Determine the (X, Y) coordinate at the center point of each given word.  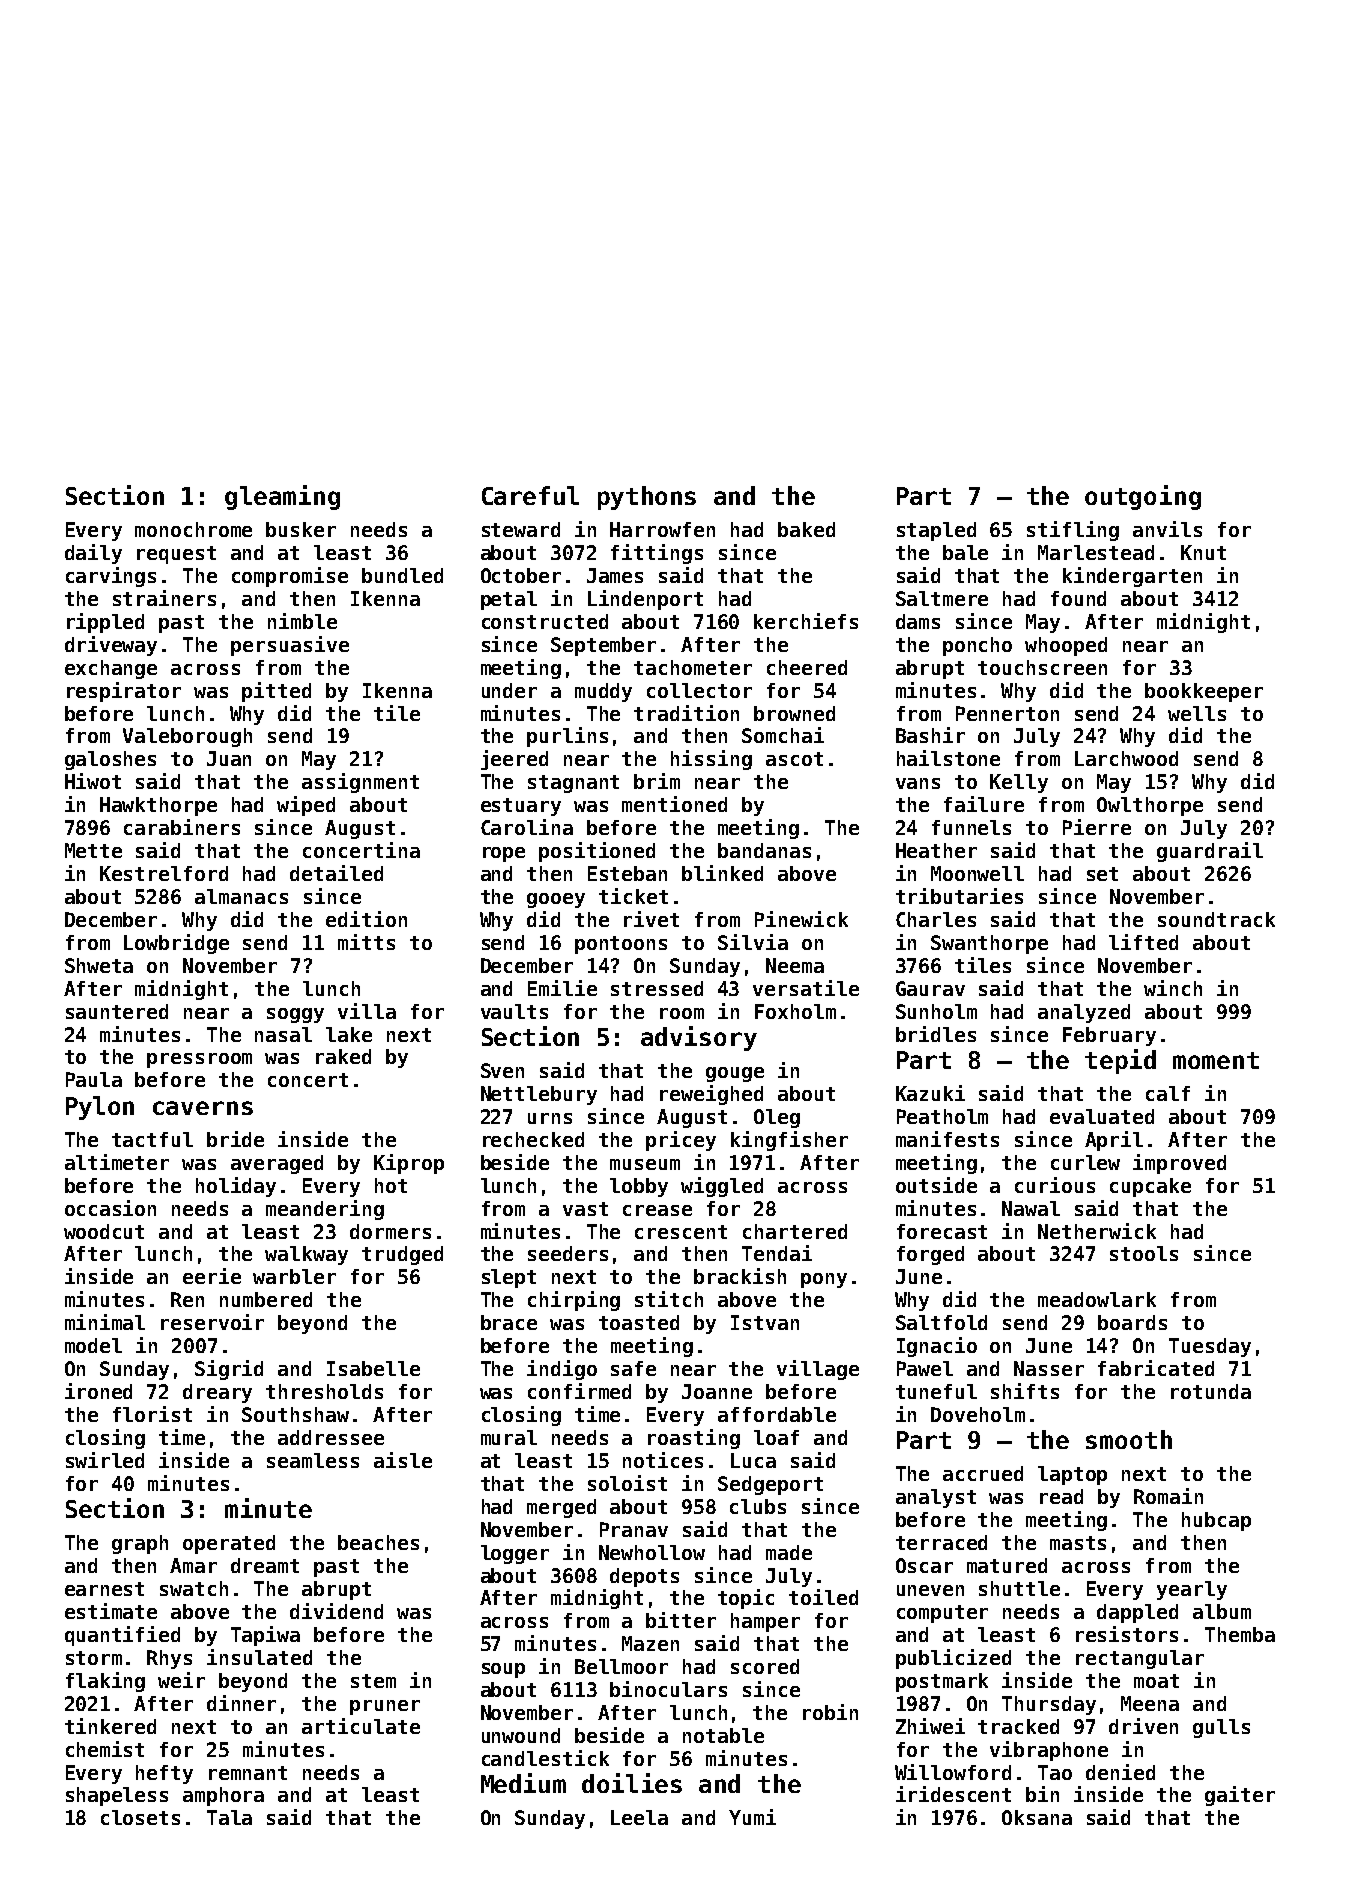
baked (806, 529)
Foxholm (795, 1011)
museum (645, 1164)
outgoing (1143, 497)
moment (1216, 1060)
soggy (295, 1015)
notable (723, 1735)
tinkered (110, 1726)
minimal (105, 1322)
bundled (402, 575)
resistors (1127, 1634)
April (1114, 1141)
